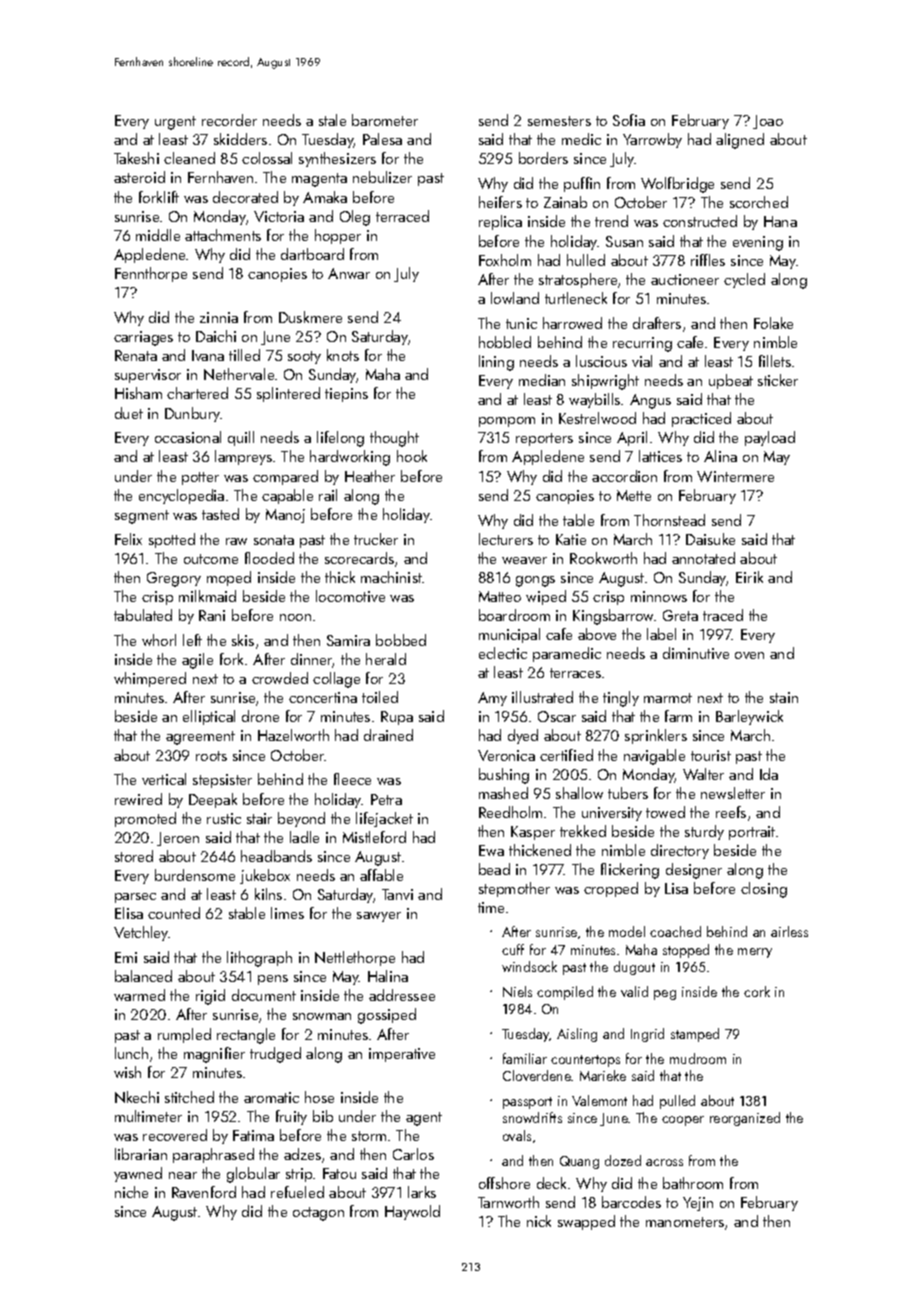 The image size is (924, 1308). What do you see at coordinates (500, 222) in the screenshot?
I see `replica` at bounding box center [500, 222].
